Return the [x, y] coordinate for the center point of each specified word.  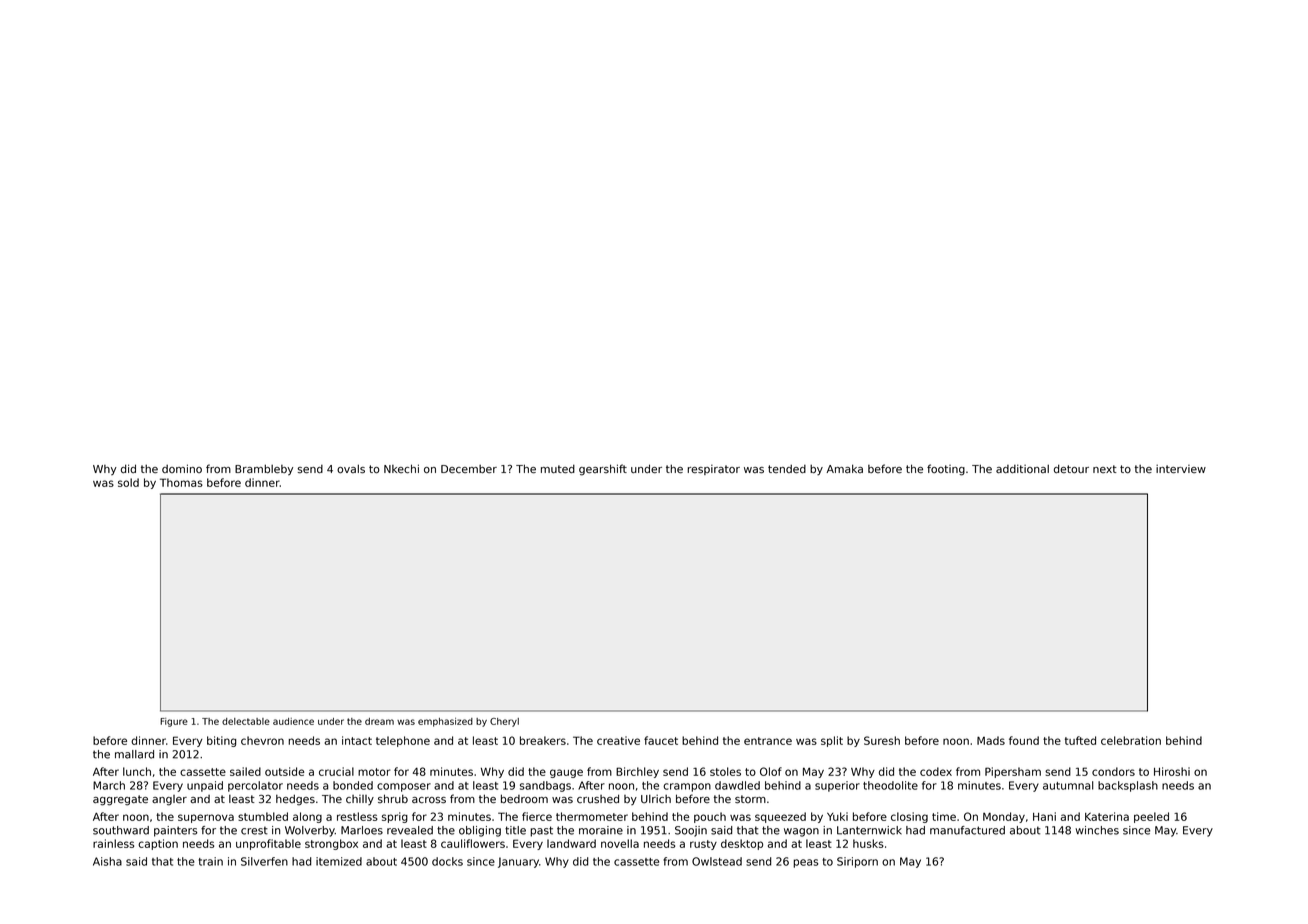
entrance [768, 741]
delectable [246, 721]
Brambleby [264, 470]
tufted [1080, 740]
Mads [991, 740]
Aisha [107, 861]
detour [1071, 469]
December [469, 469]
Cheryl [504, 722]
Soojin [691, 831]
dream [379, 721]
